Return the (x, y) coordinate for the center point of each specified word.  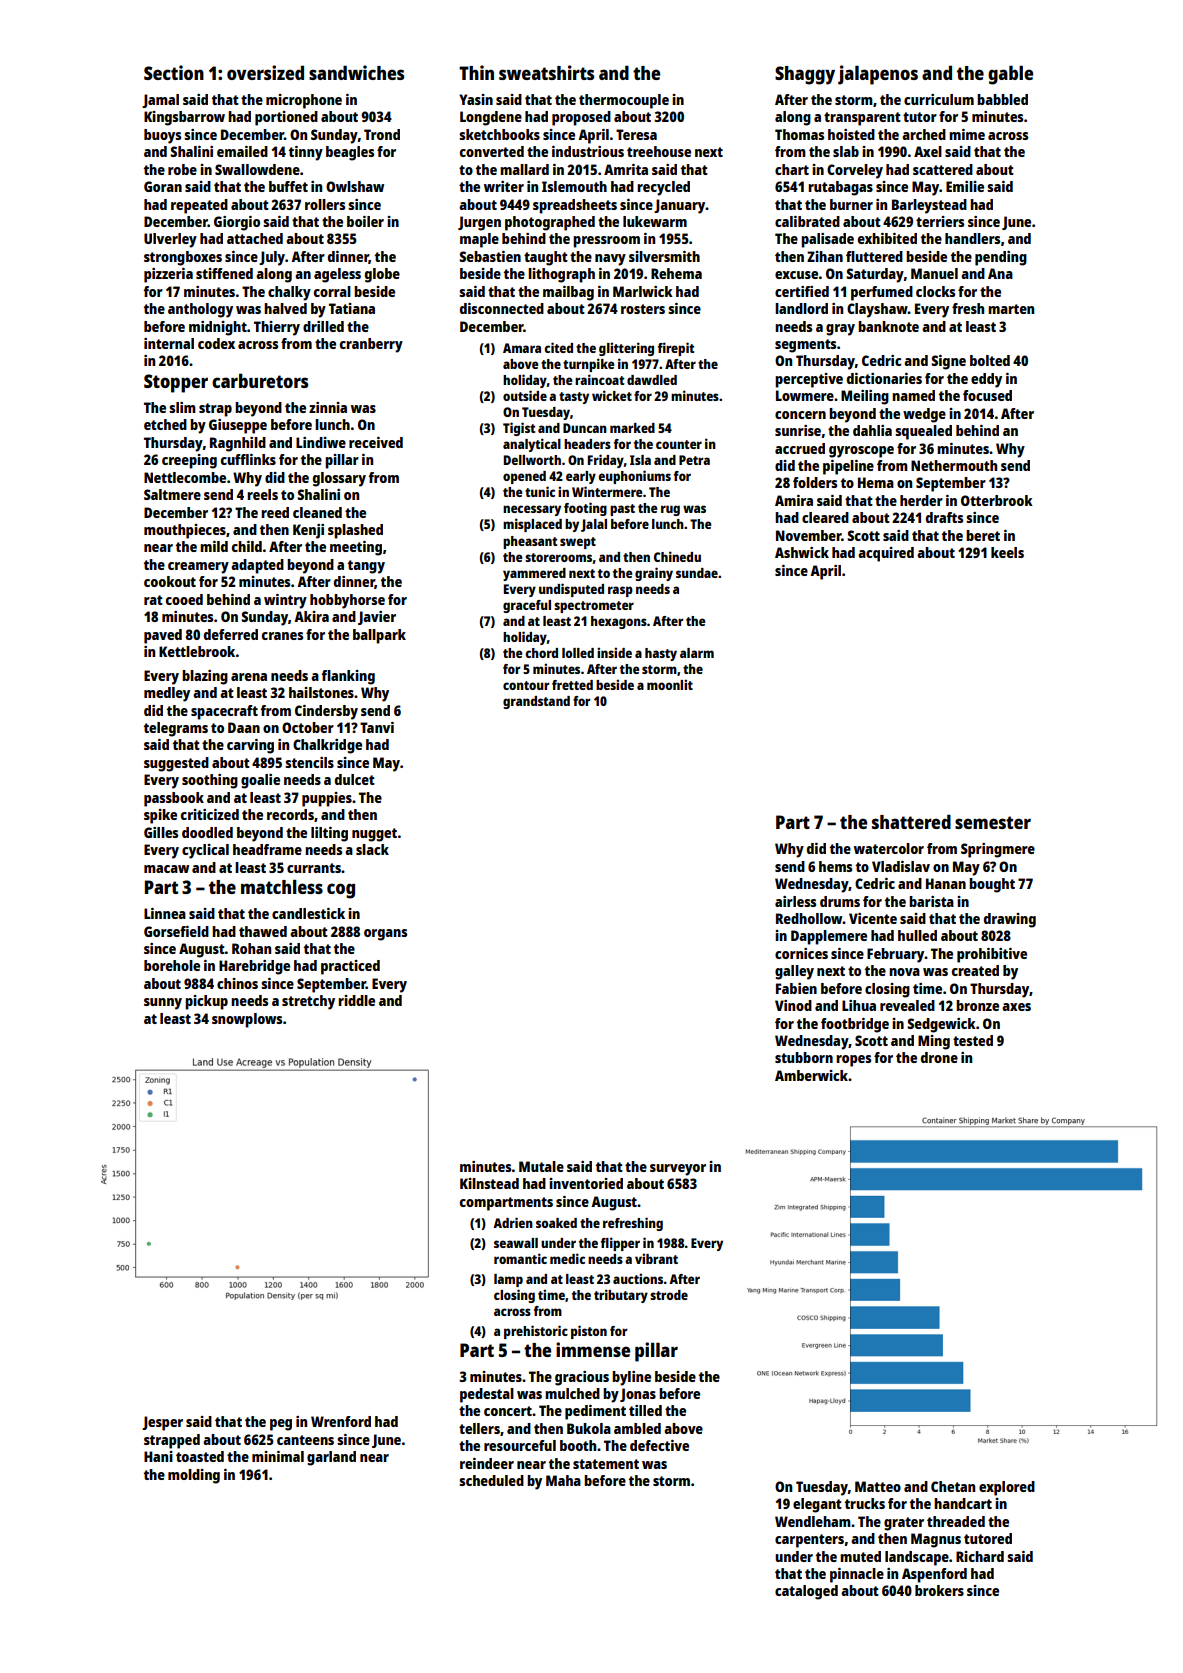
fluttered (874, 256)
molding (194, 1476)
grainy (654, 574)
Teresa (636, 134)
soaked (556, 1223)
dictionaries (884, 378)
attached (255, 238)
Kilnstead (489, 1183)
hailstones (321, 692)
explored (1007, 1488)
